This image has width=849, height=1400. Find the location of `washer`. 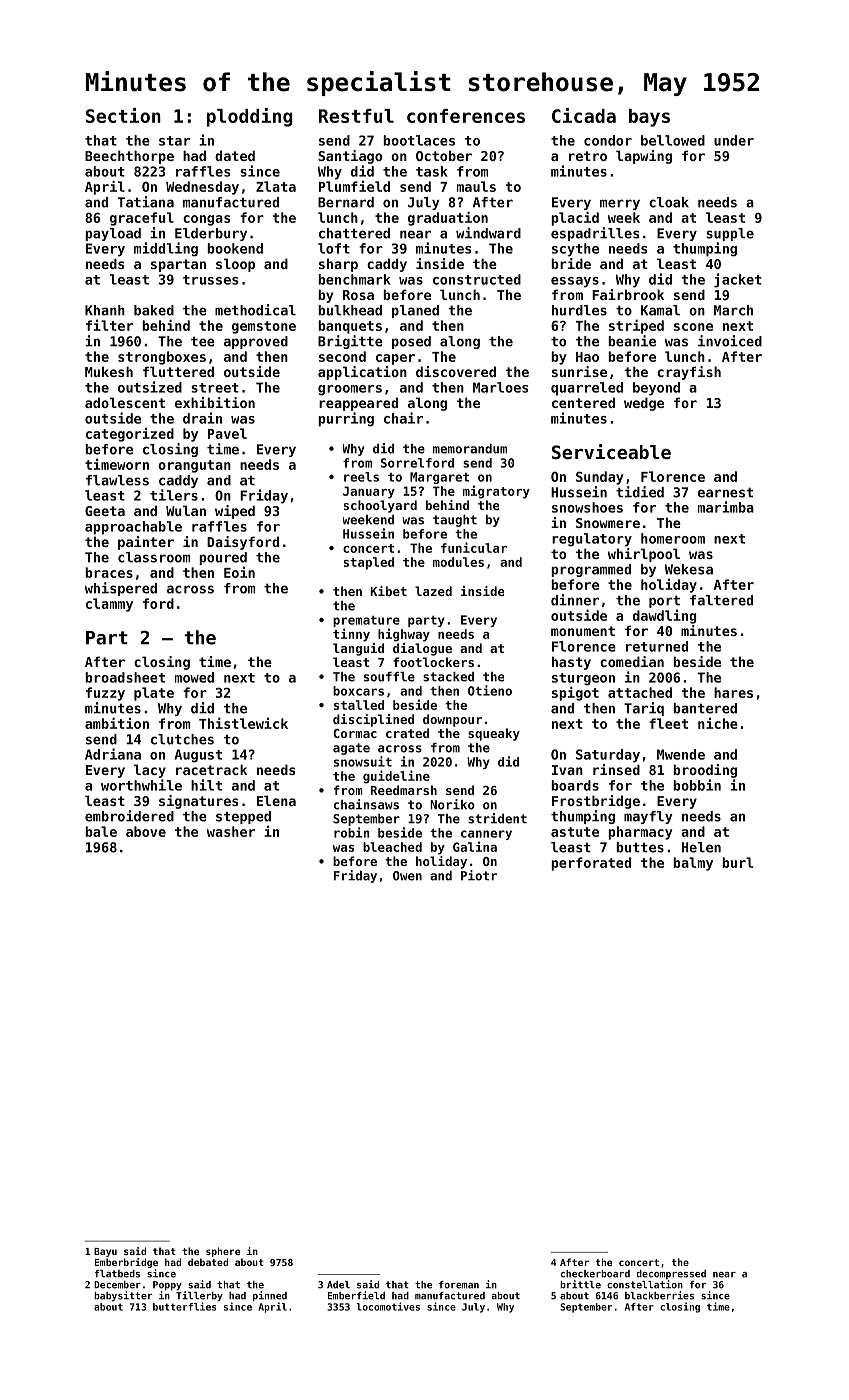

washer is located at coordinates (231, 831).
